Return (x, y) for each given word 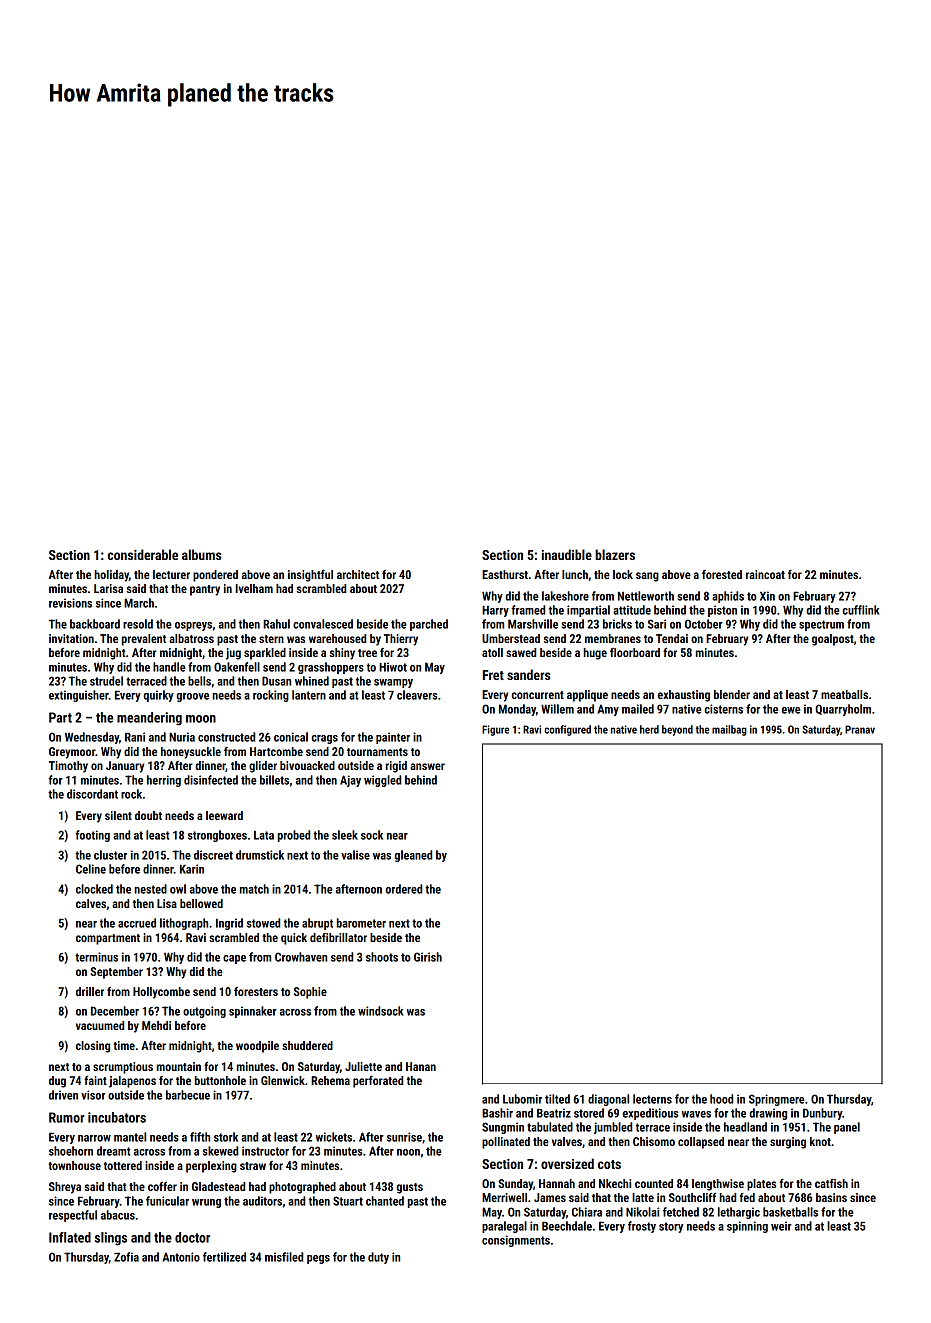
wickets (334, 1137)
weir (781, 1226)
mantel (130, 1137)
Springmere (777, 1100)
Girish (428, 957)
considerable (143, 554)
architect (358, 574)
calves (91, 903)
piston (722, 611)
